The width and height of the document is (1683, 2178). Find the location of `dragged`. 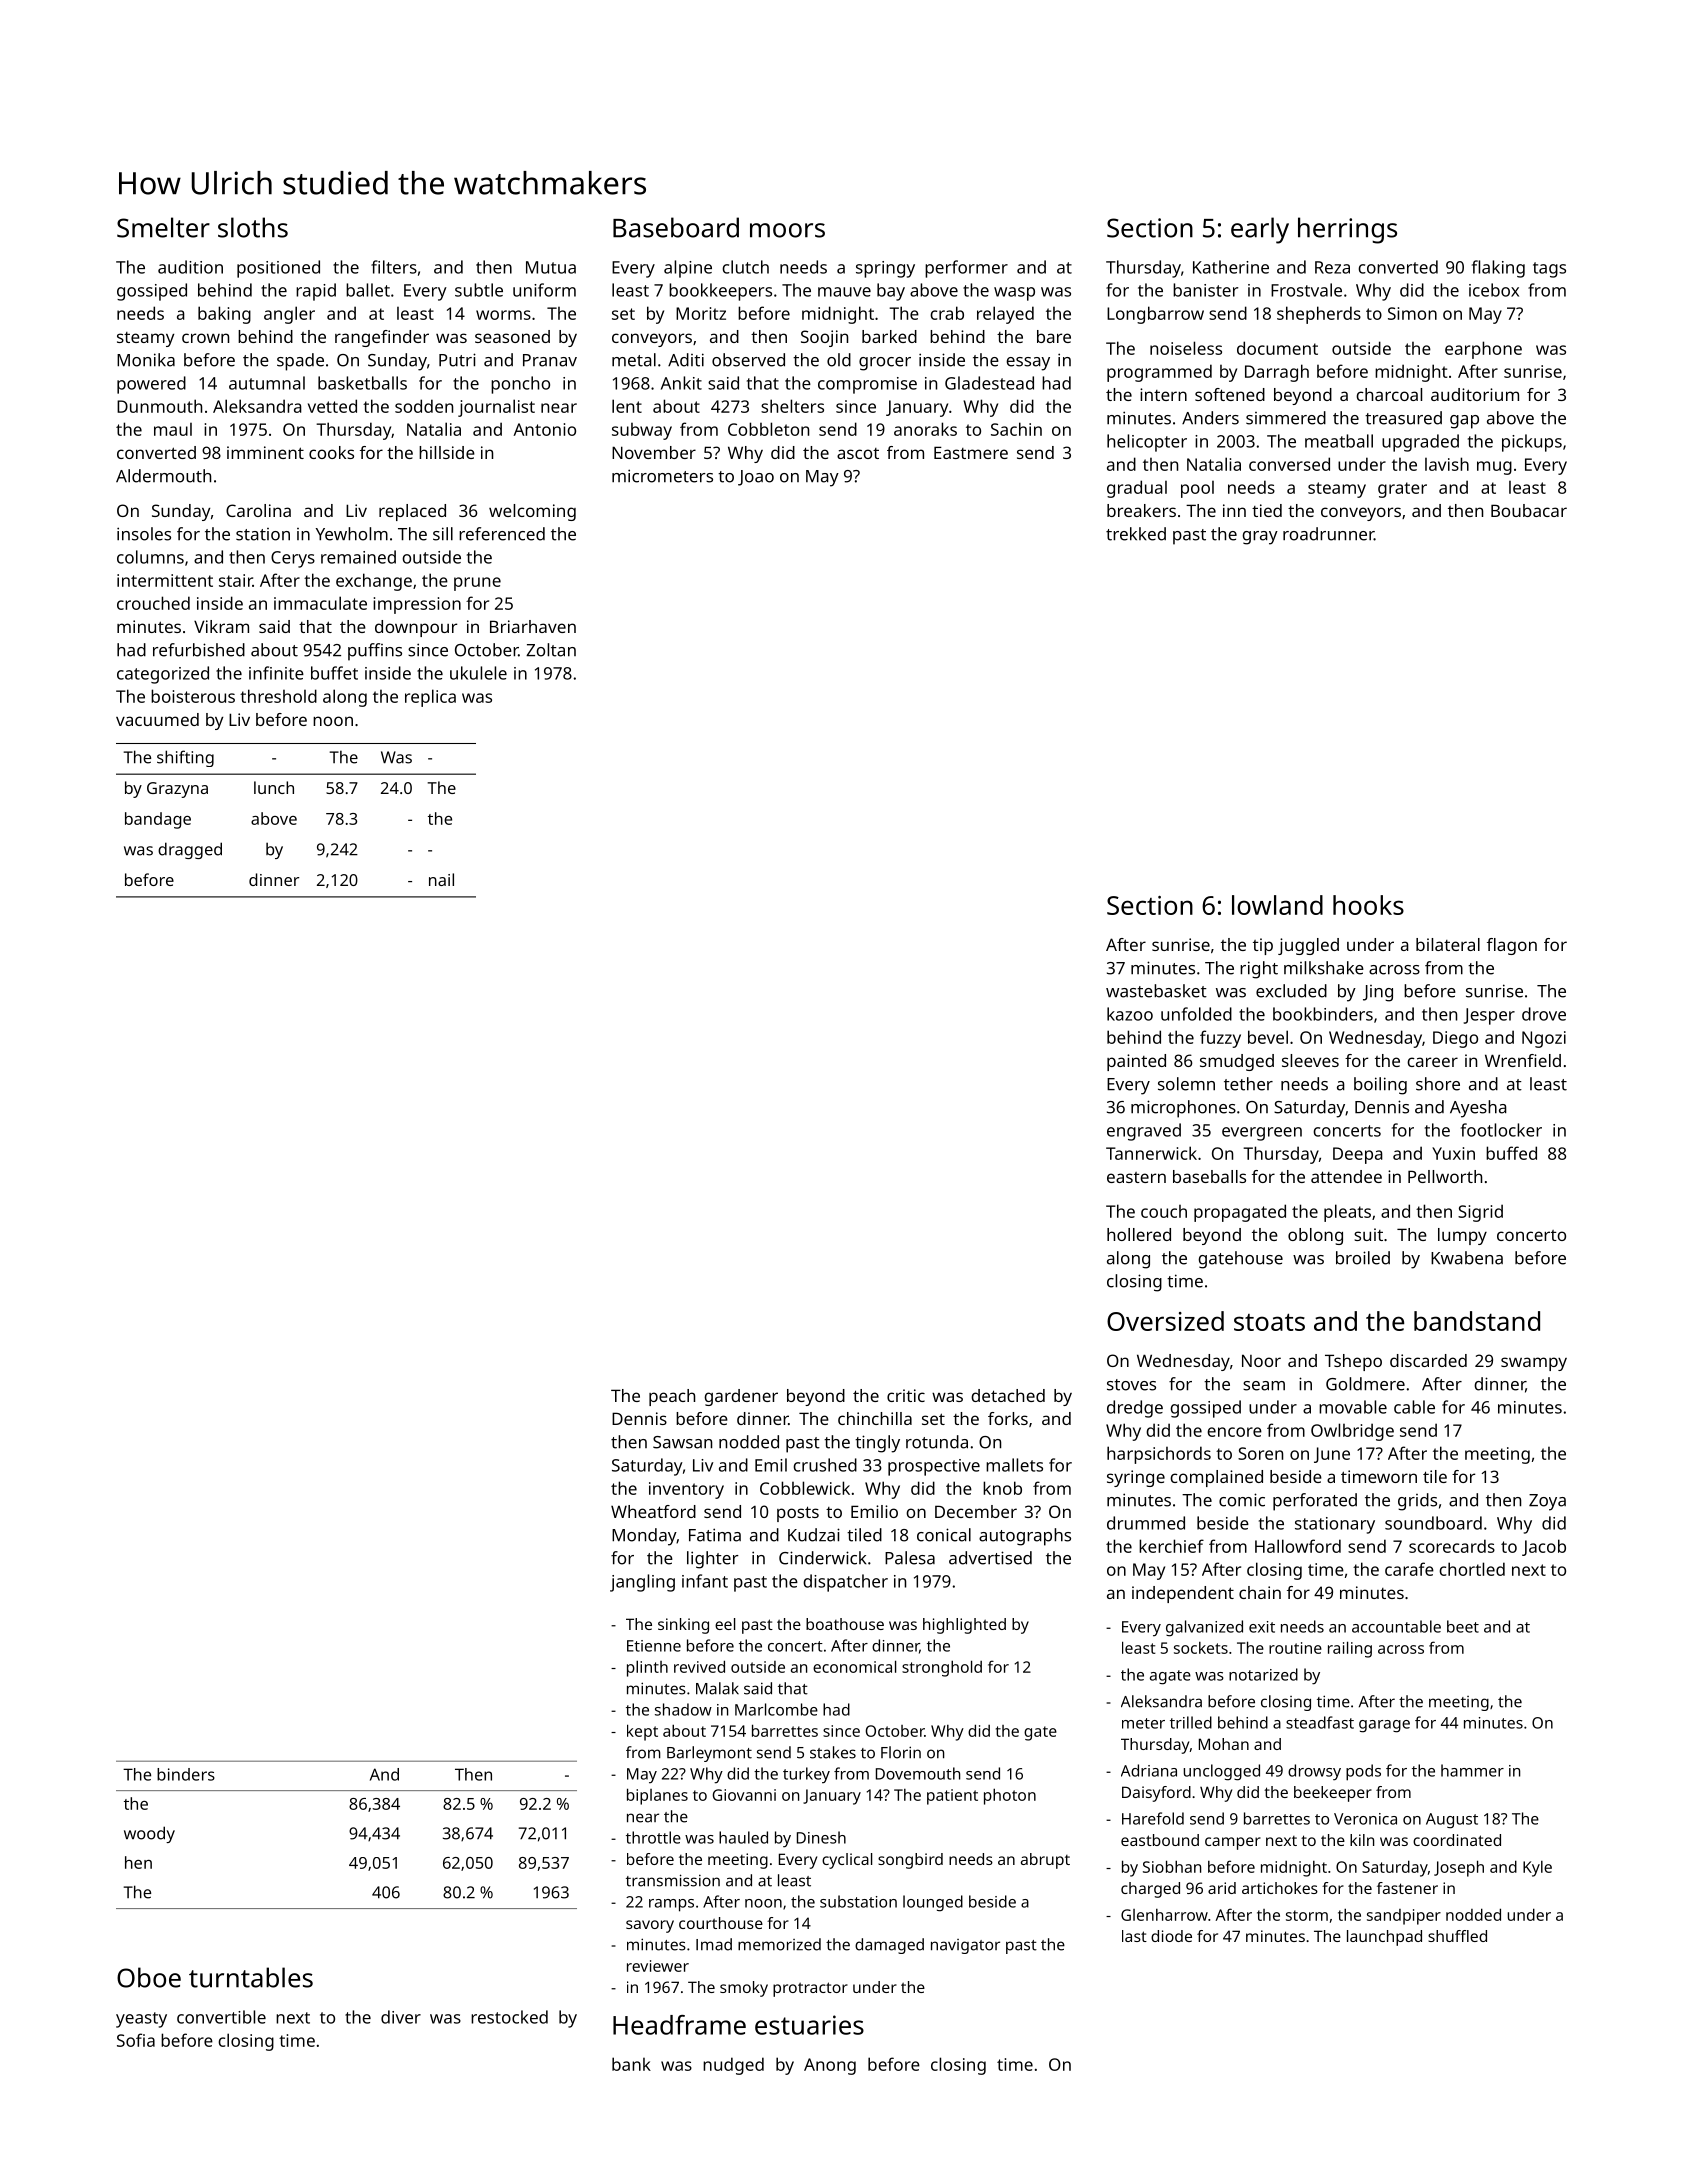

dragged is located at coordinates (190, 850).
